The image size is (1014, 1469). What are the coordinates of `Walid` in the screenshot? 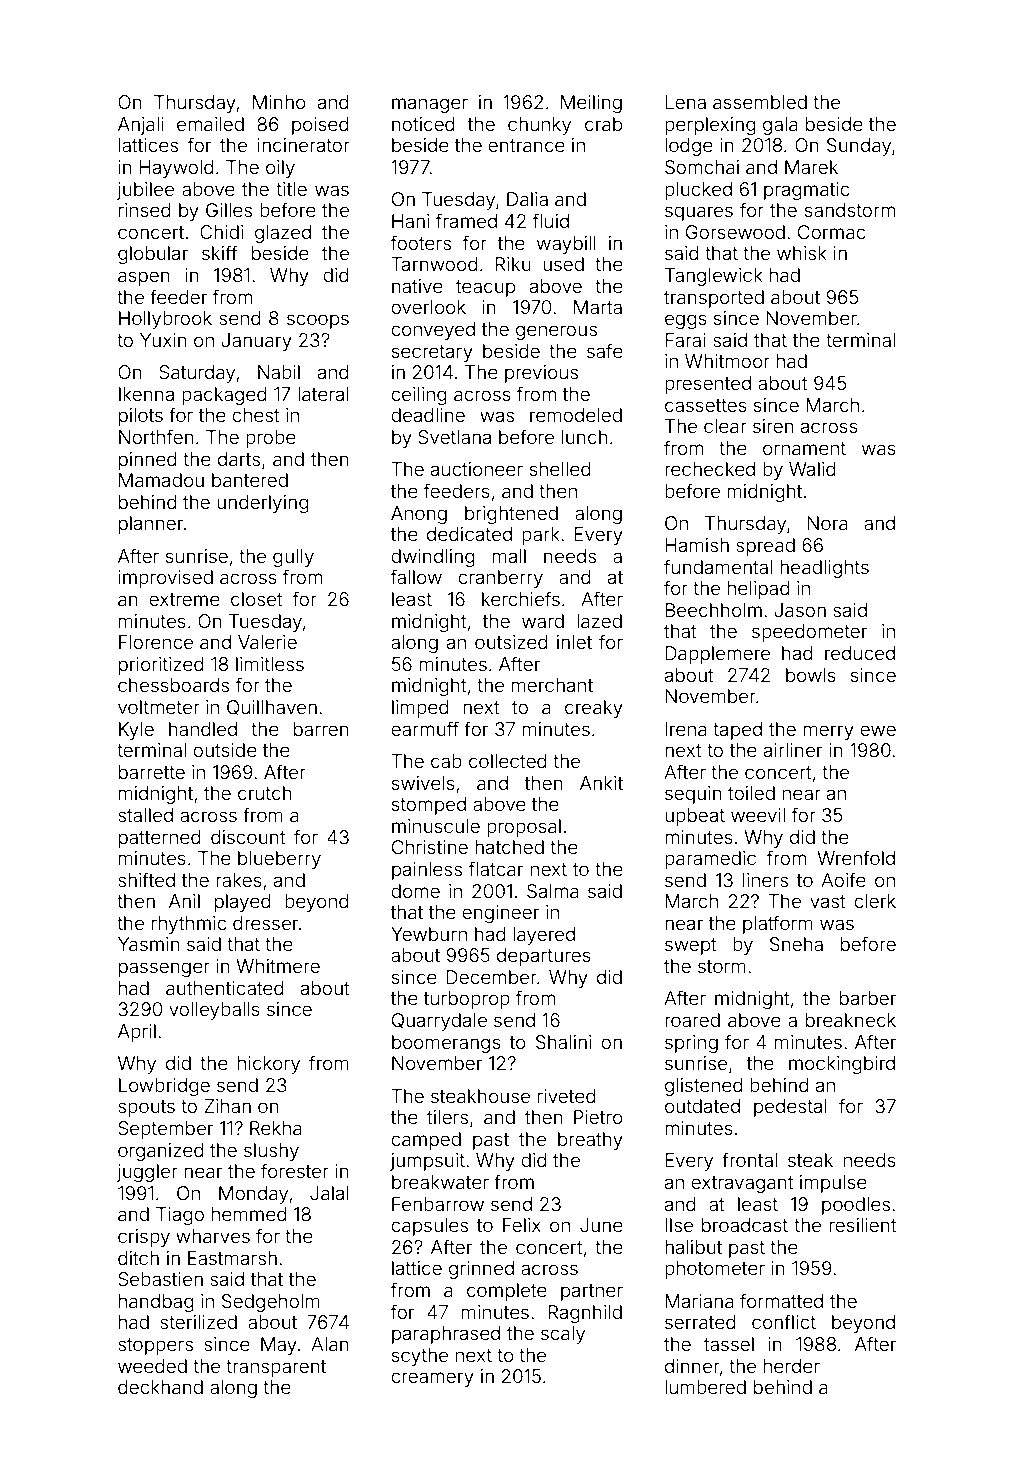 It's located at (812, 469).
